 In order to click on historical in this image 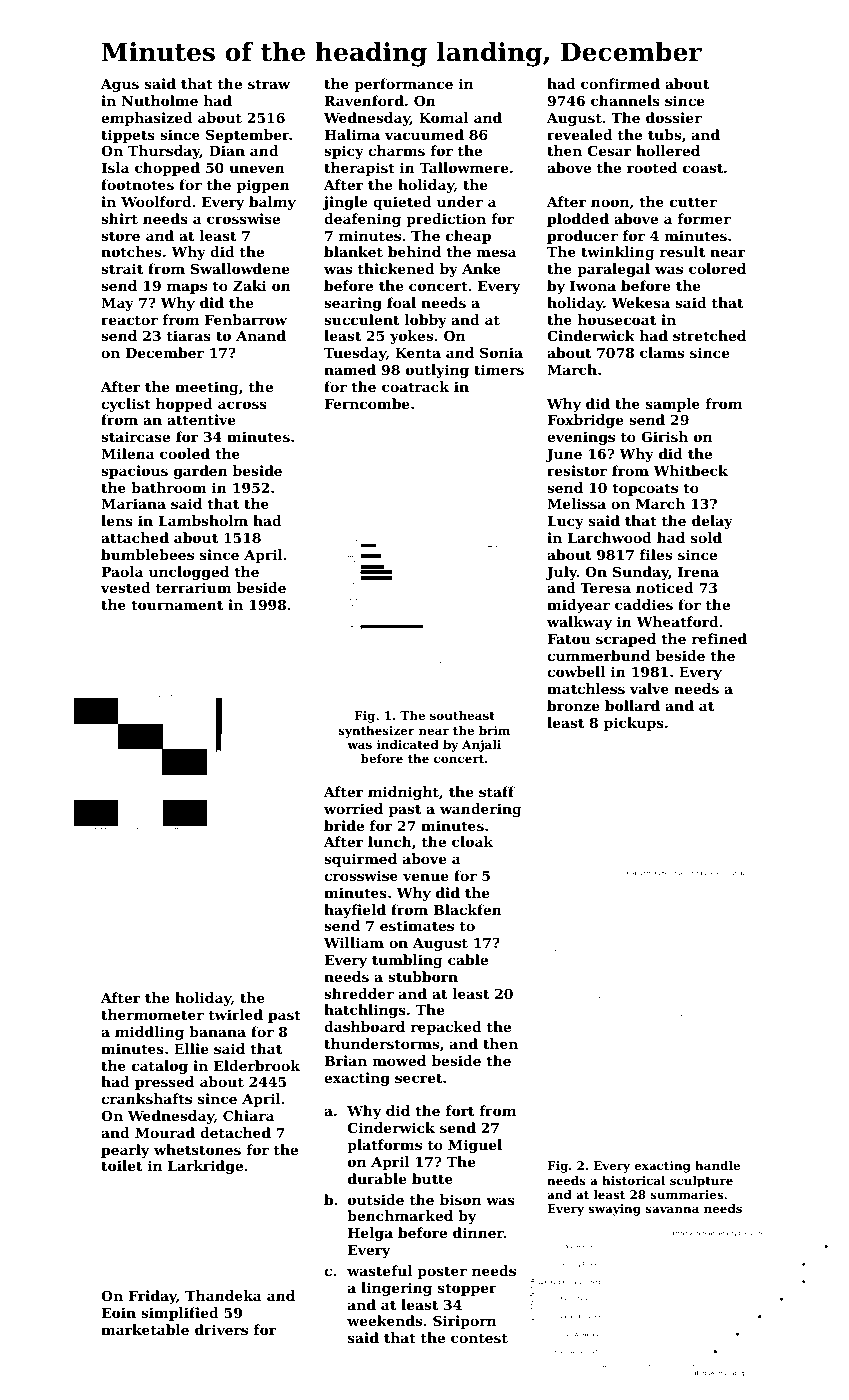, I will do `click(633, 1180)`.
